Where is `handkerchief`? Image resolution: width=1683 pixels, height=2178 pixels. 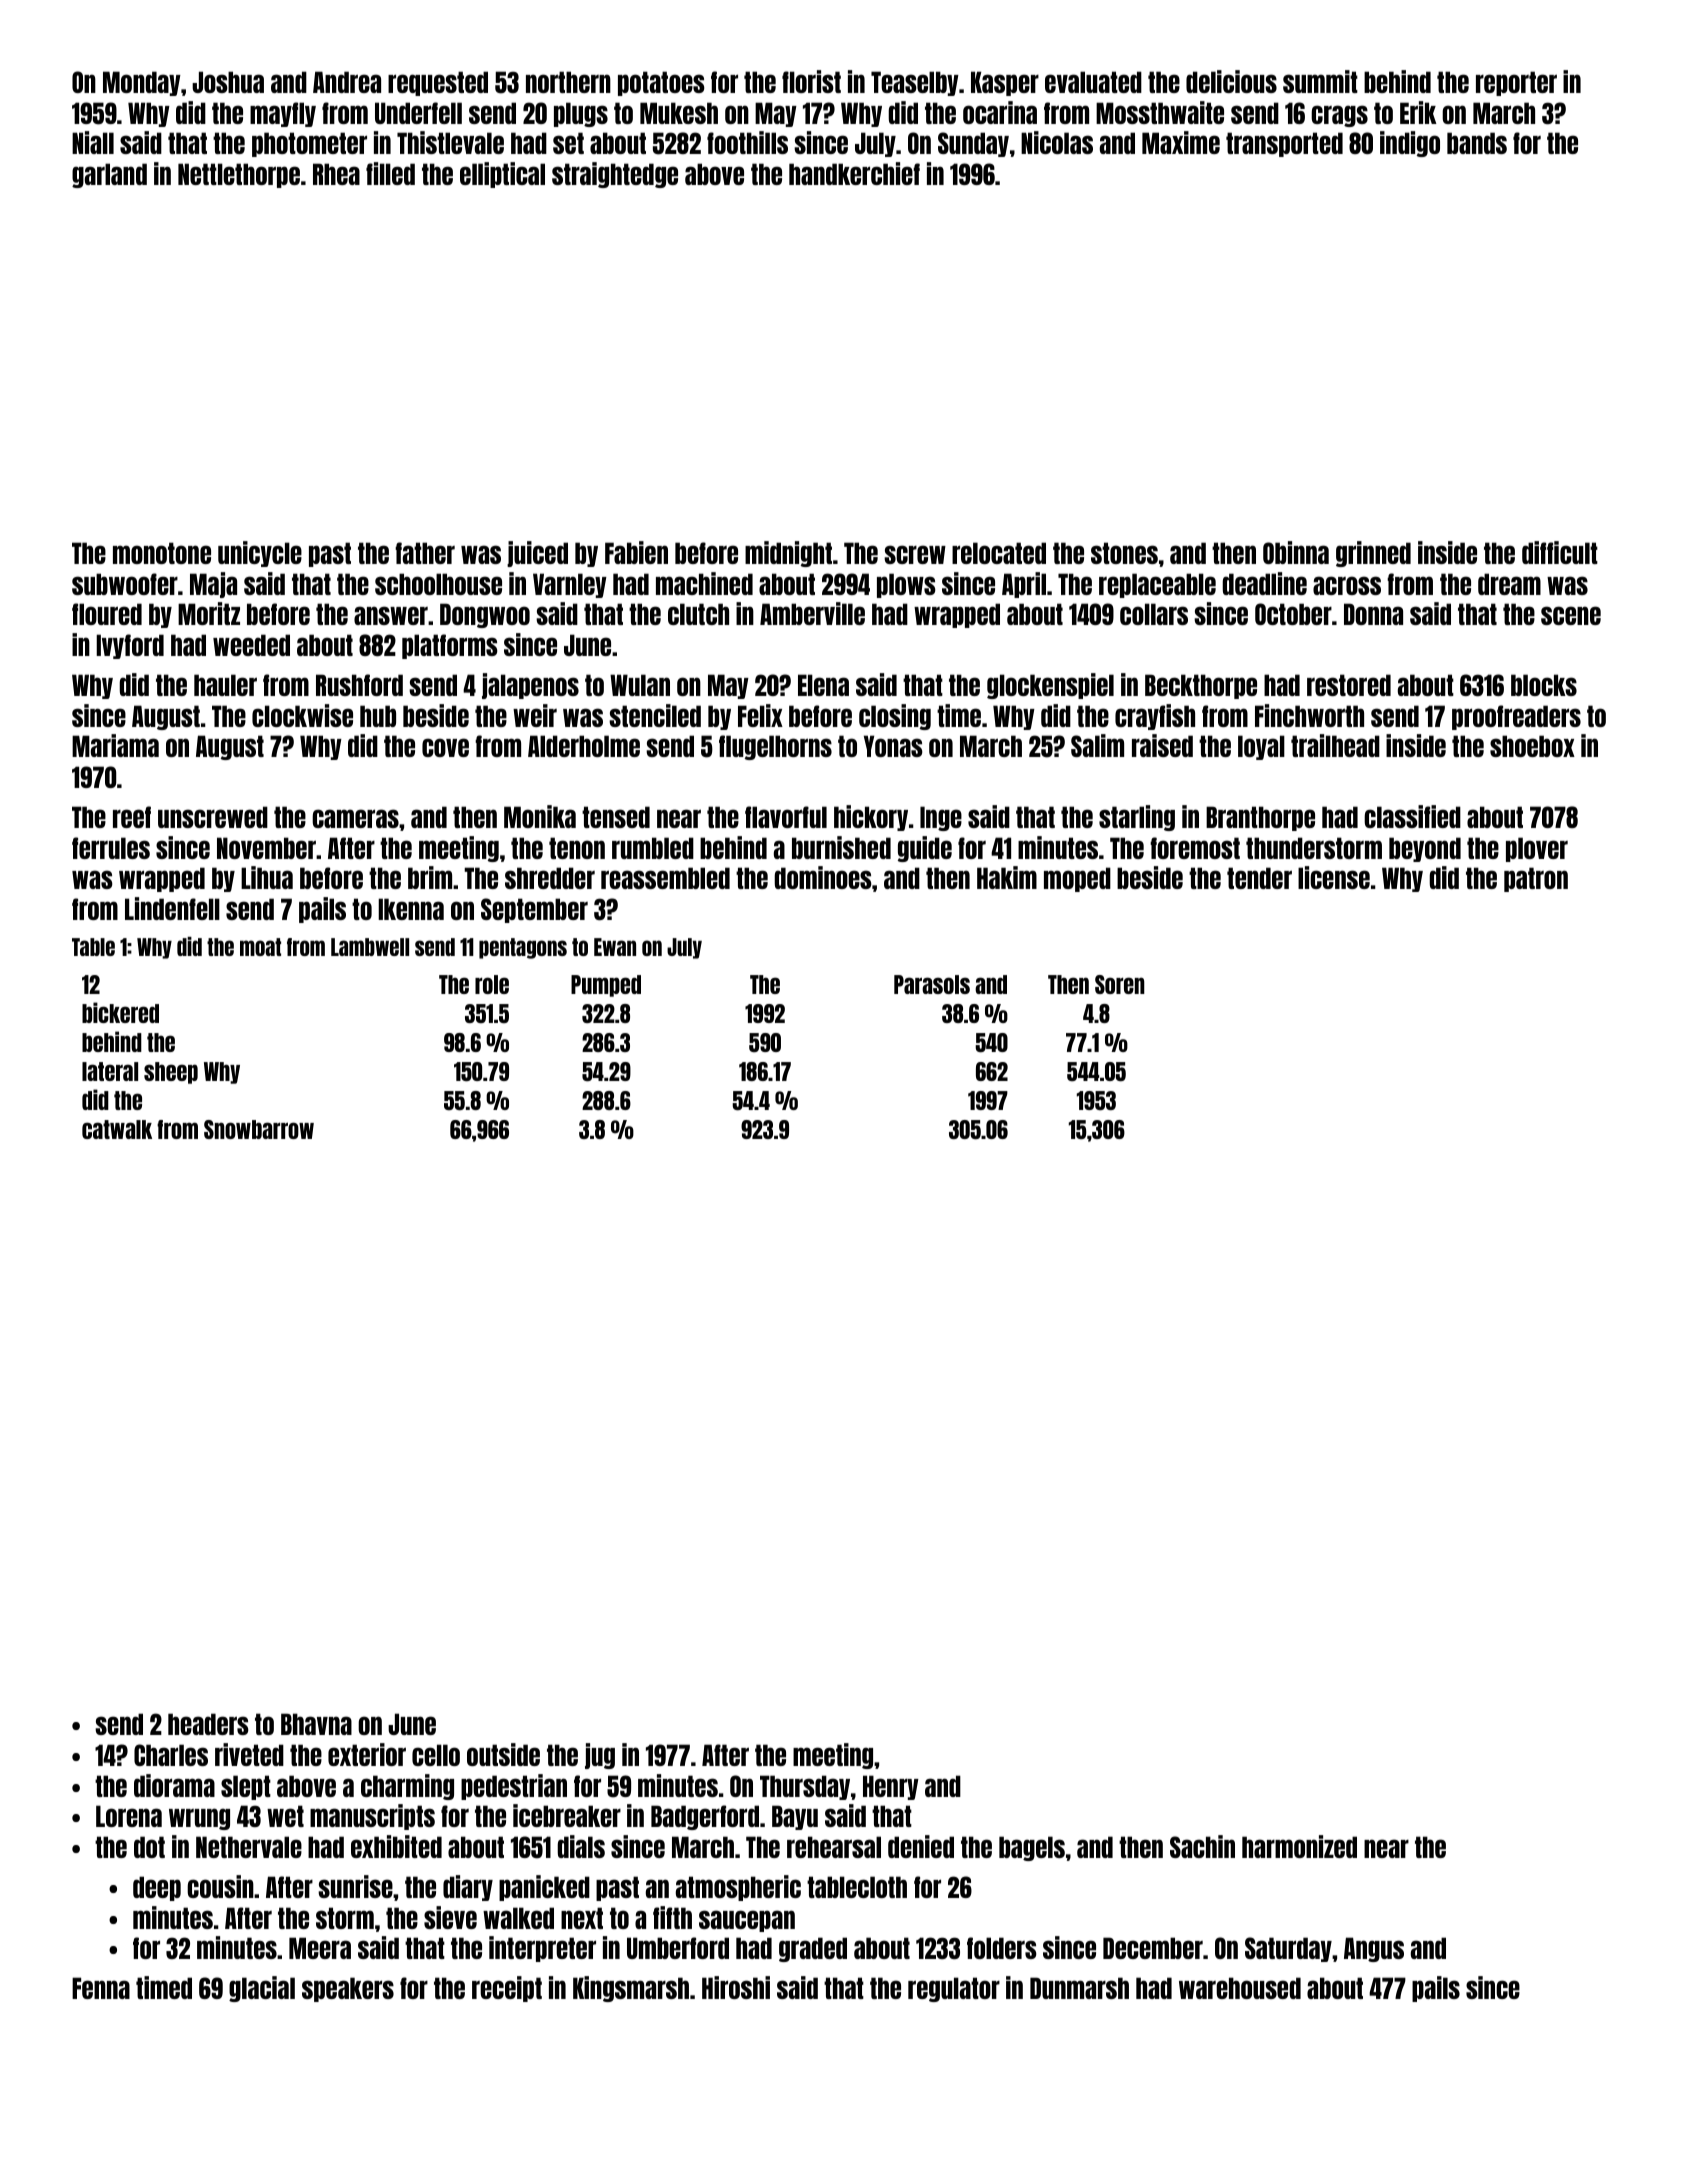
handkerchief is located at coordinates (854, 173).
